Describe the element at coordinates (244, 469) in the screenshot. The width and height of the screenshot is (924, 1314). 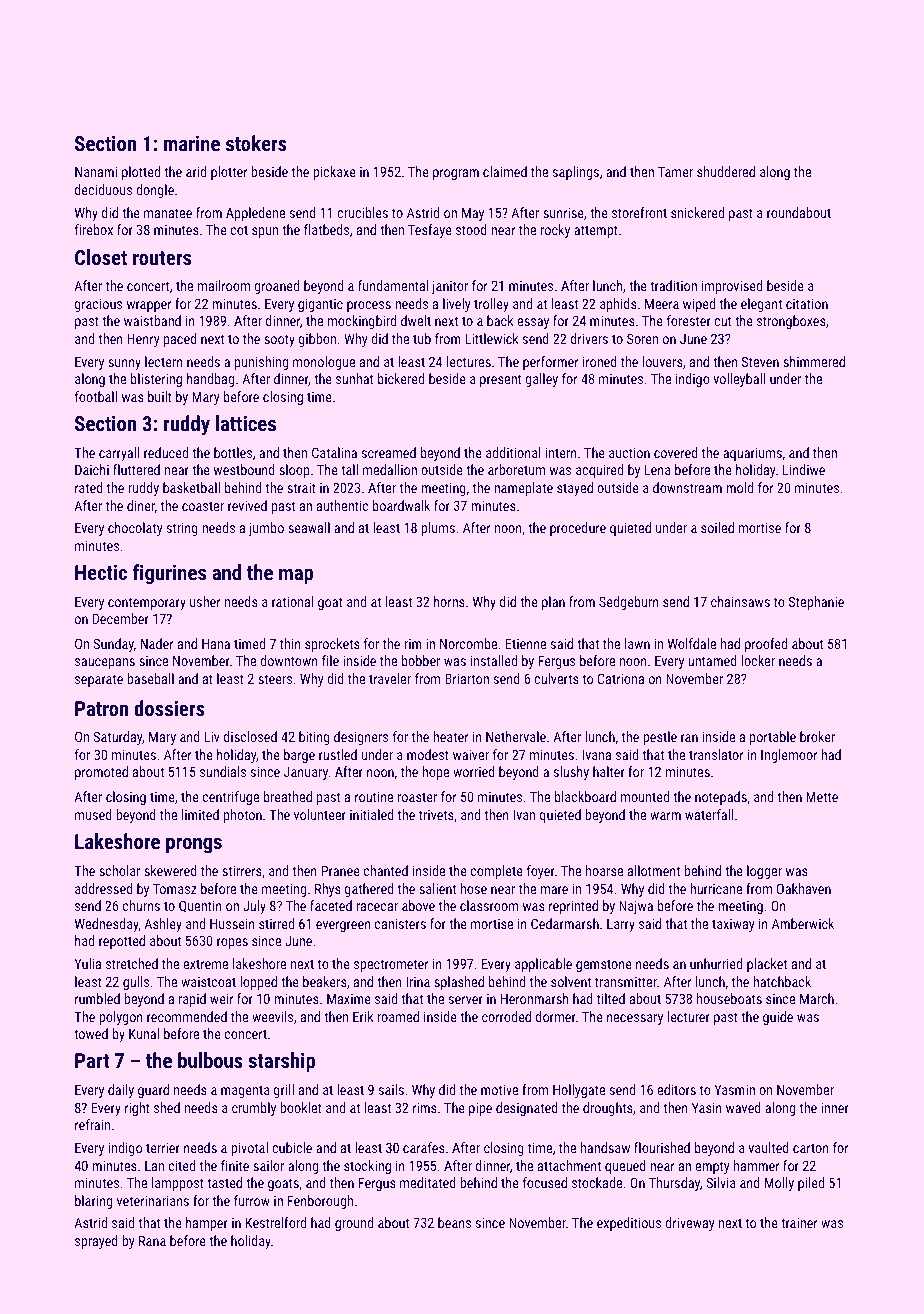
I see `westbound` at that location.
